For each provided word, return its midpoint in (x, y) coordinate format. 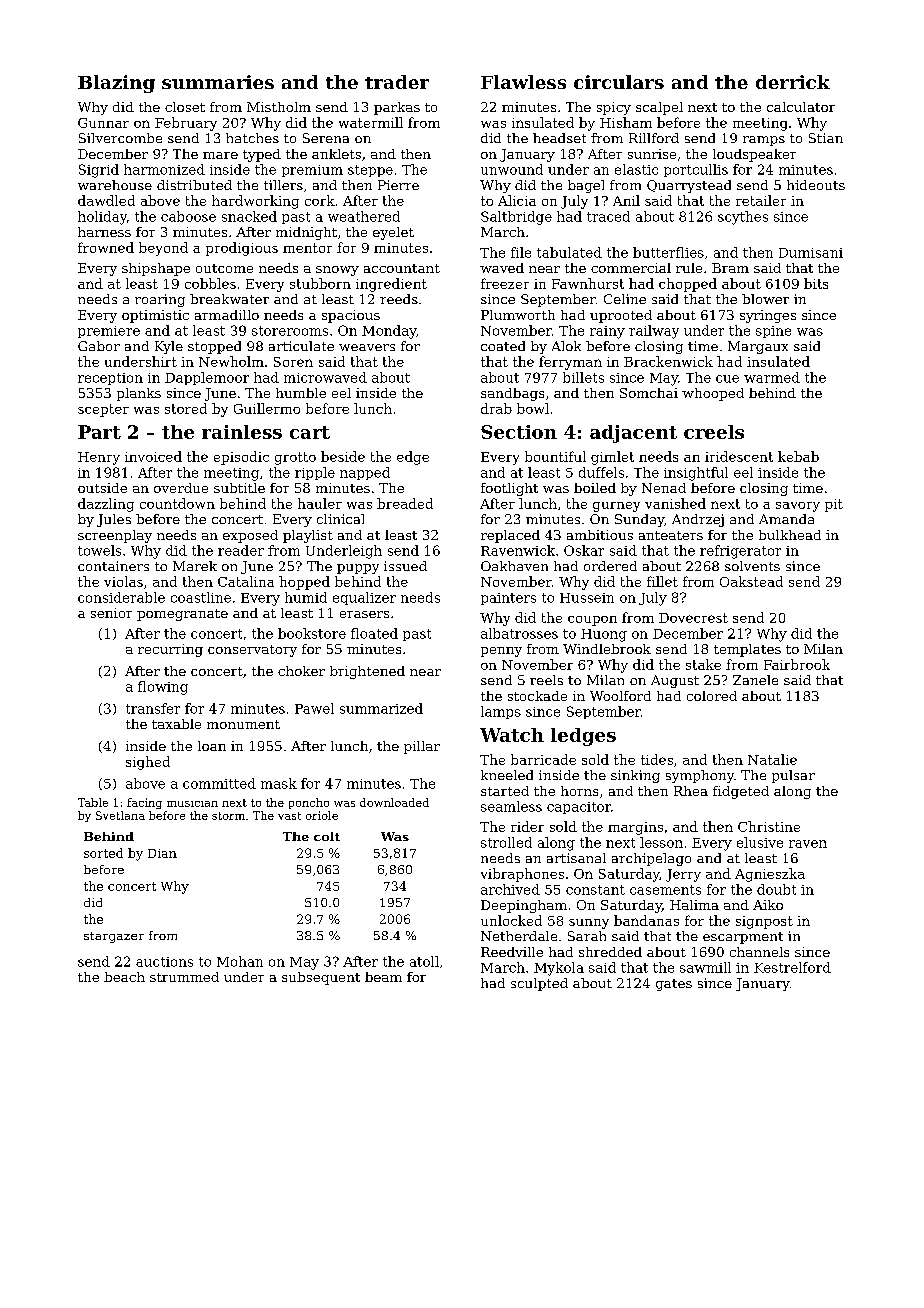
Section (519, 432)
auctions (164, 962)
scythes (743, 218)
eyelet (393, 233)
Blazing (116, 84)
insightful (696, 474)
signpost (764, 922)
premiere (109, 332)
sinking (635, 776)
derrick (793, 82)
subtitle (239, 488)
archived (510, 889)
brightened (367, 672)
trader (397, 82)
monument (243, 724)
